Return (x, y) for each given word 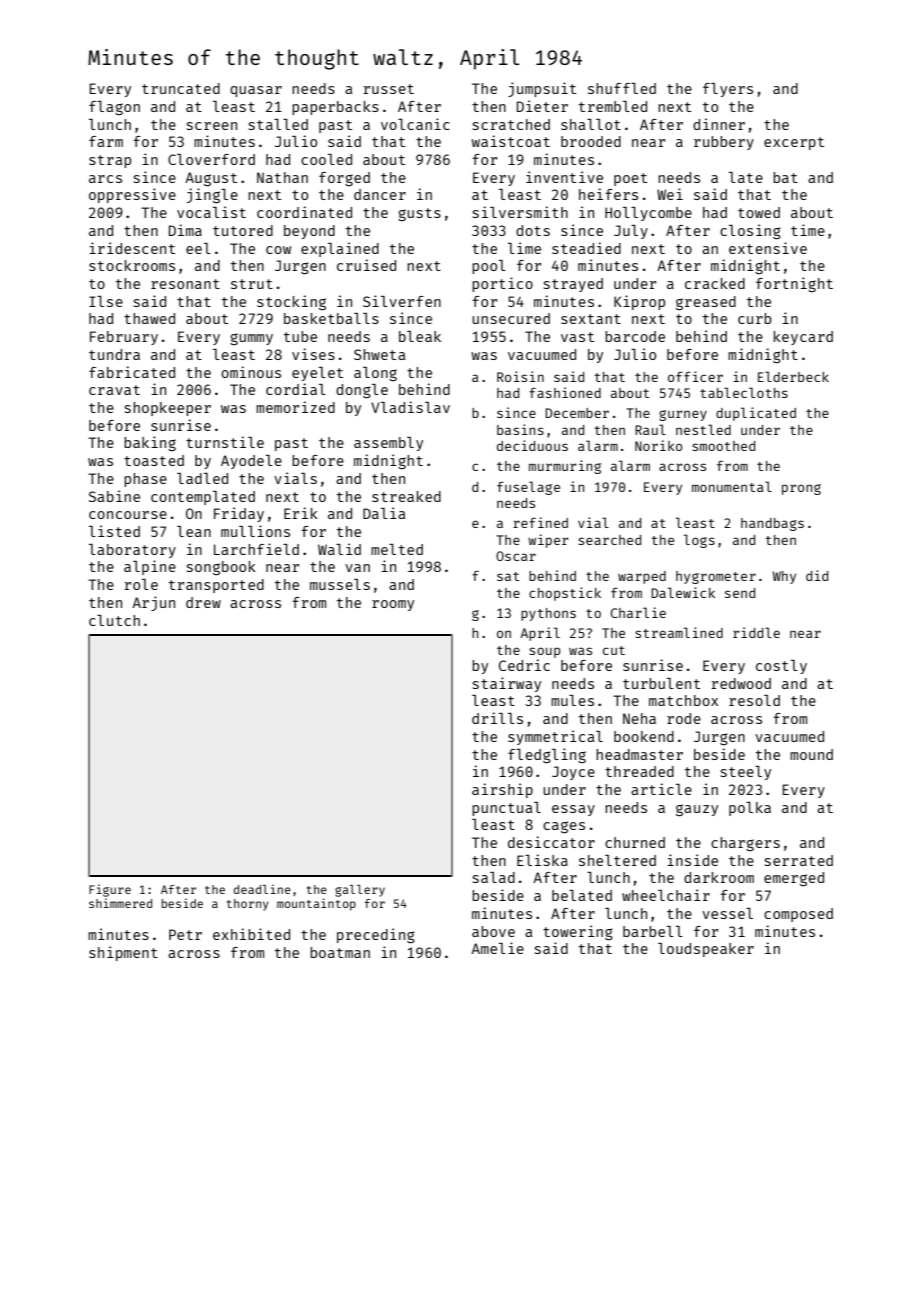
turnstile (225, 442)
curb (755, 318)
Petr (185, 934)
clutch (114, 620)
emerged (794, 879)
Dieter (542, 106)
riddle (756, 632)
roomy (393, 605)
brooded (591, 141)
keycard (803, 338)
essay (573, 810)
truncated (181, 88)
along (375, 374)
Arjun (153, 603)
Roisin (520, 376)
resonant (185, 284)
